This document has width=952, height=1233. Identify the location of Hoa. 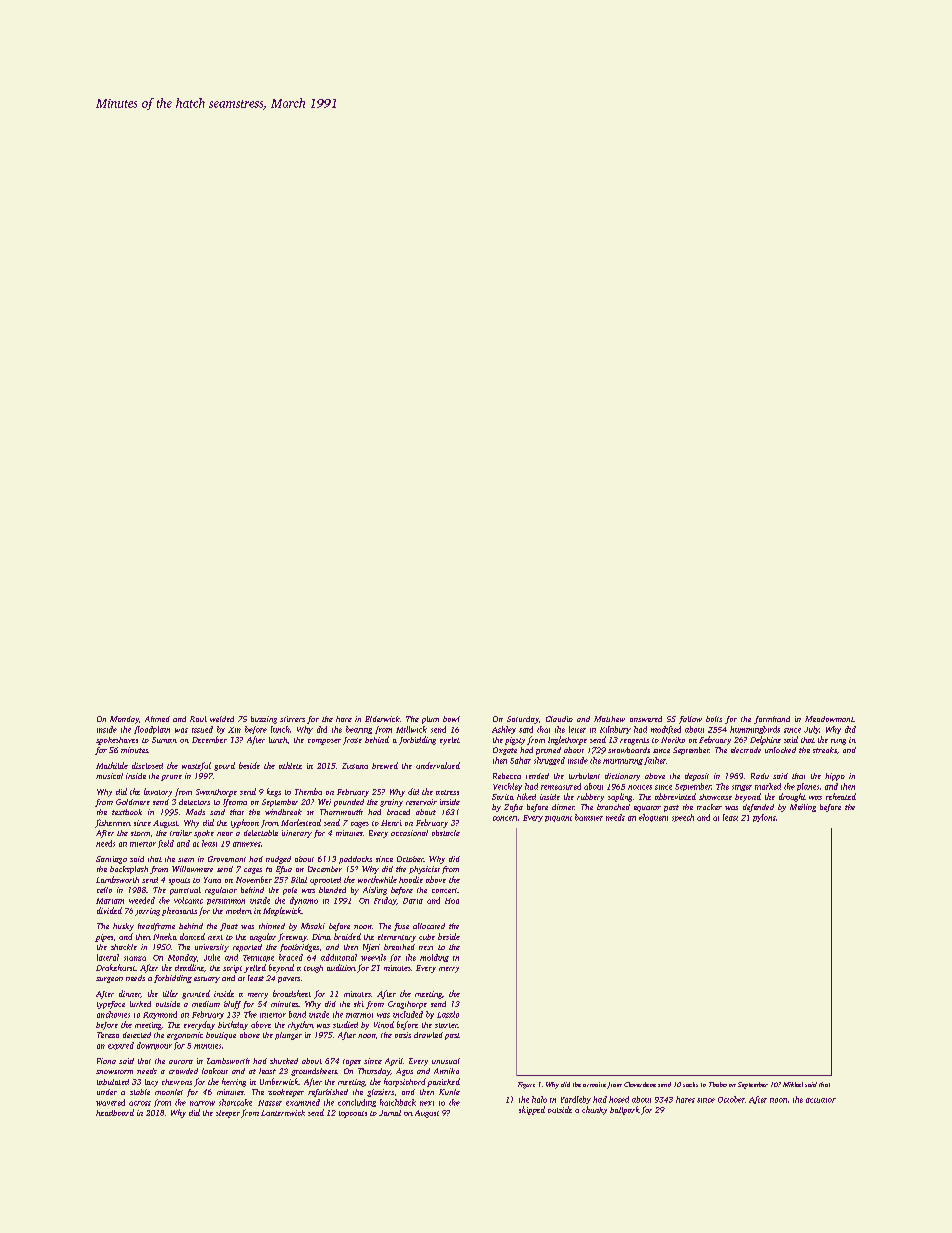
(452, 901).
